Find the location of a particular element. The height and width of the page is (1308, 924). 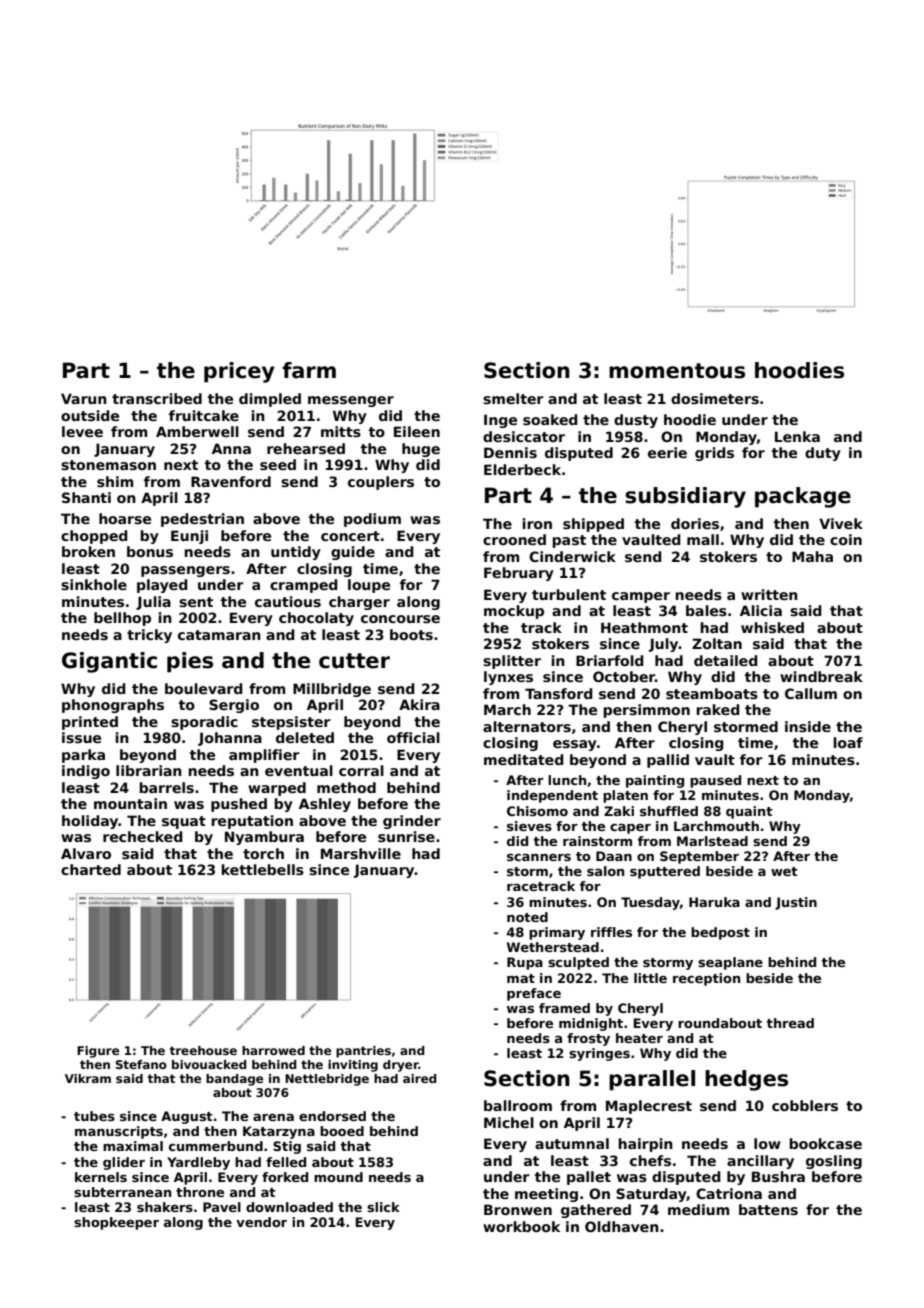

vendor is located at coordinates (261, 1222).
